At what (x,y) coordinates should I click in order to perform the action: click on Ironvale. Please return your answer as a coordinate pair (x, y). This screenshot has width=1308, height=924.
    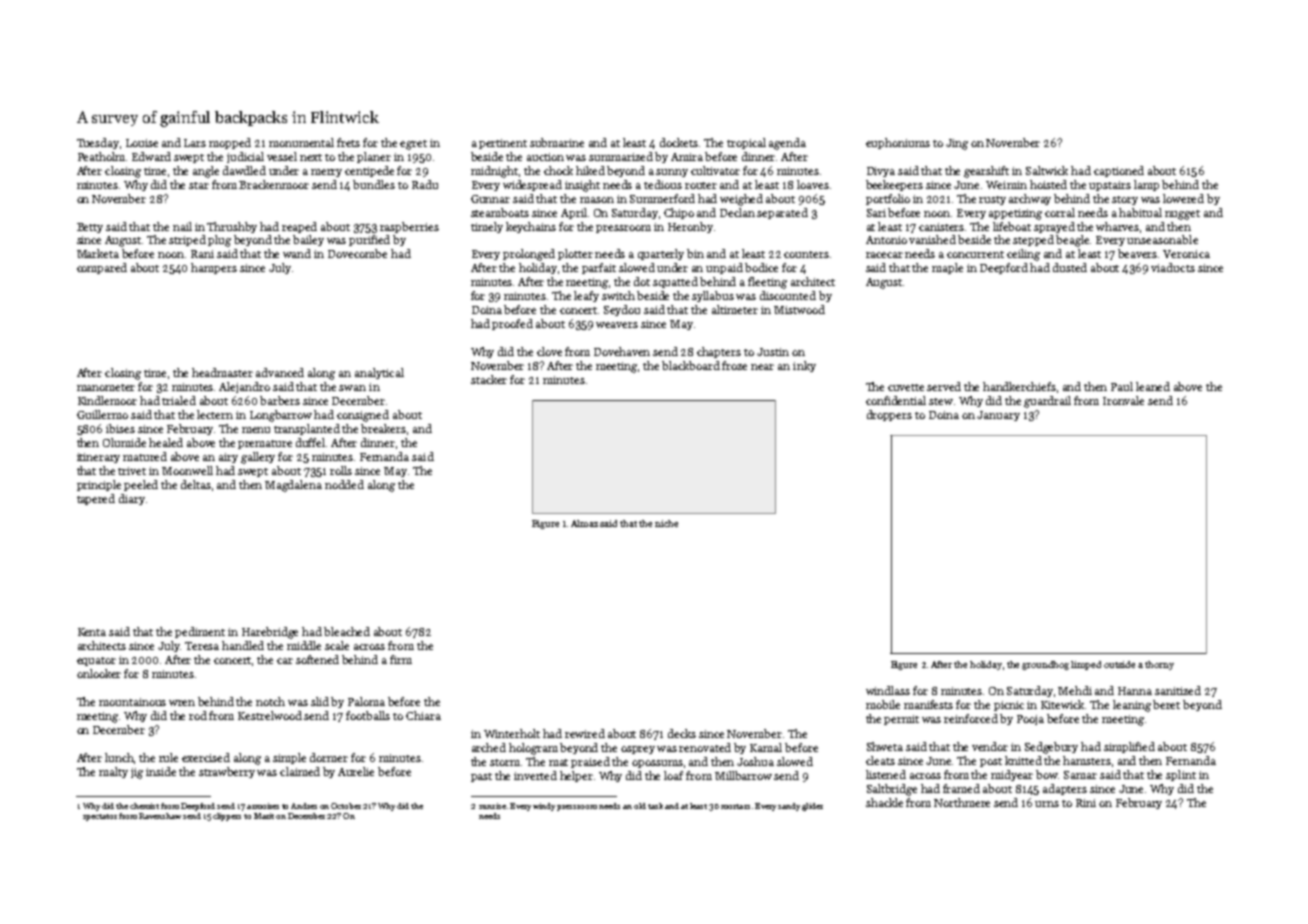
    Looking at the image, I should click on (1123, 400).
